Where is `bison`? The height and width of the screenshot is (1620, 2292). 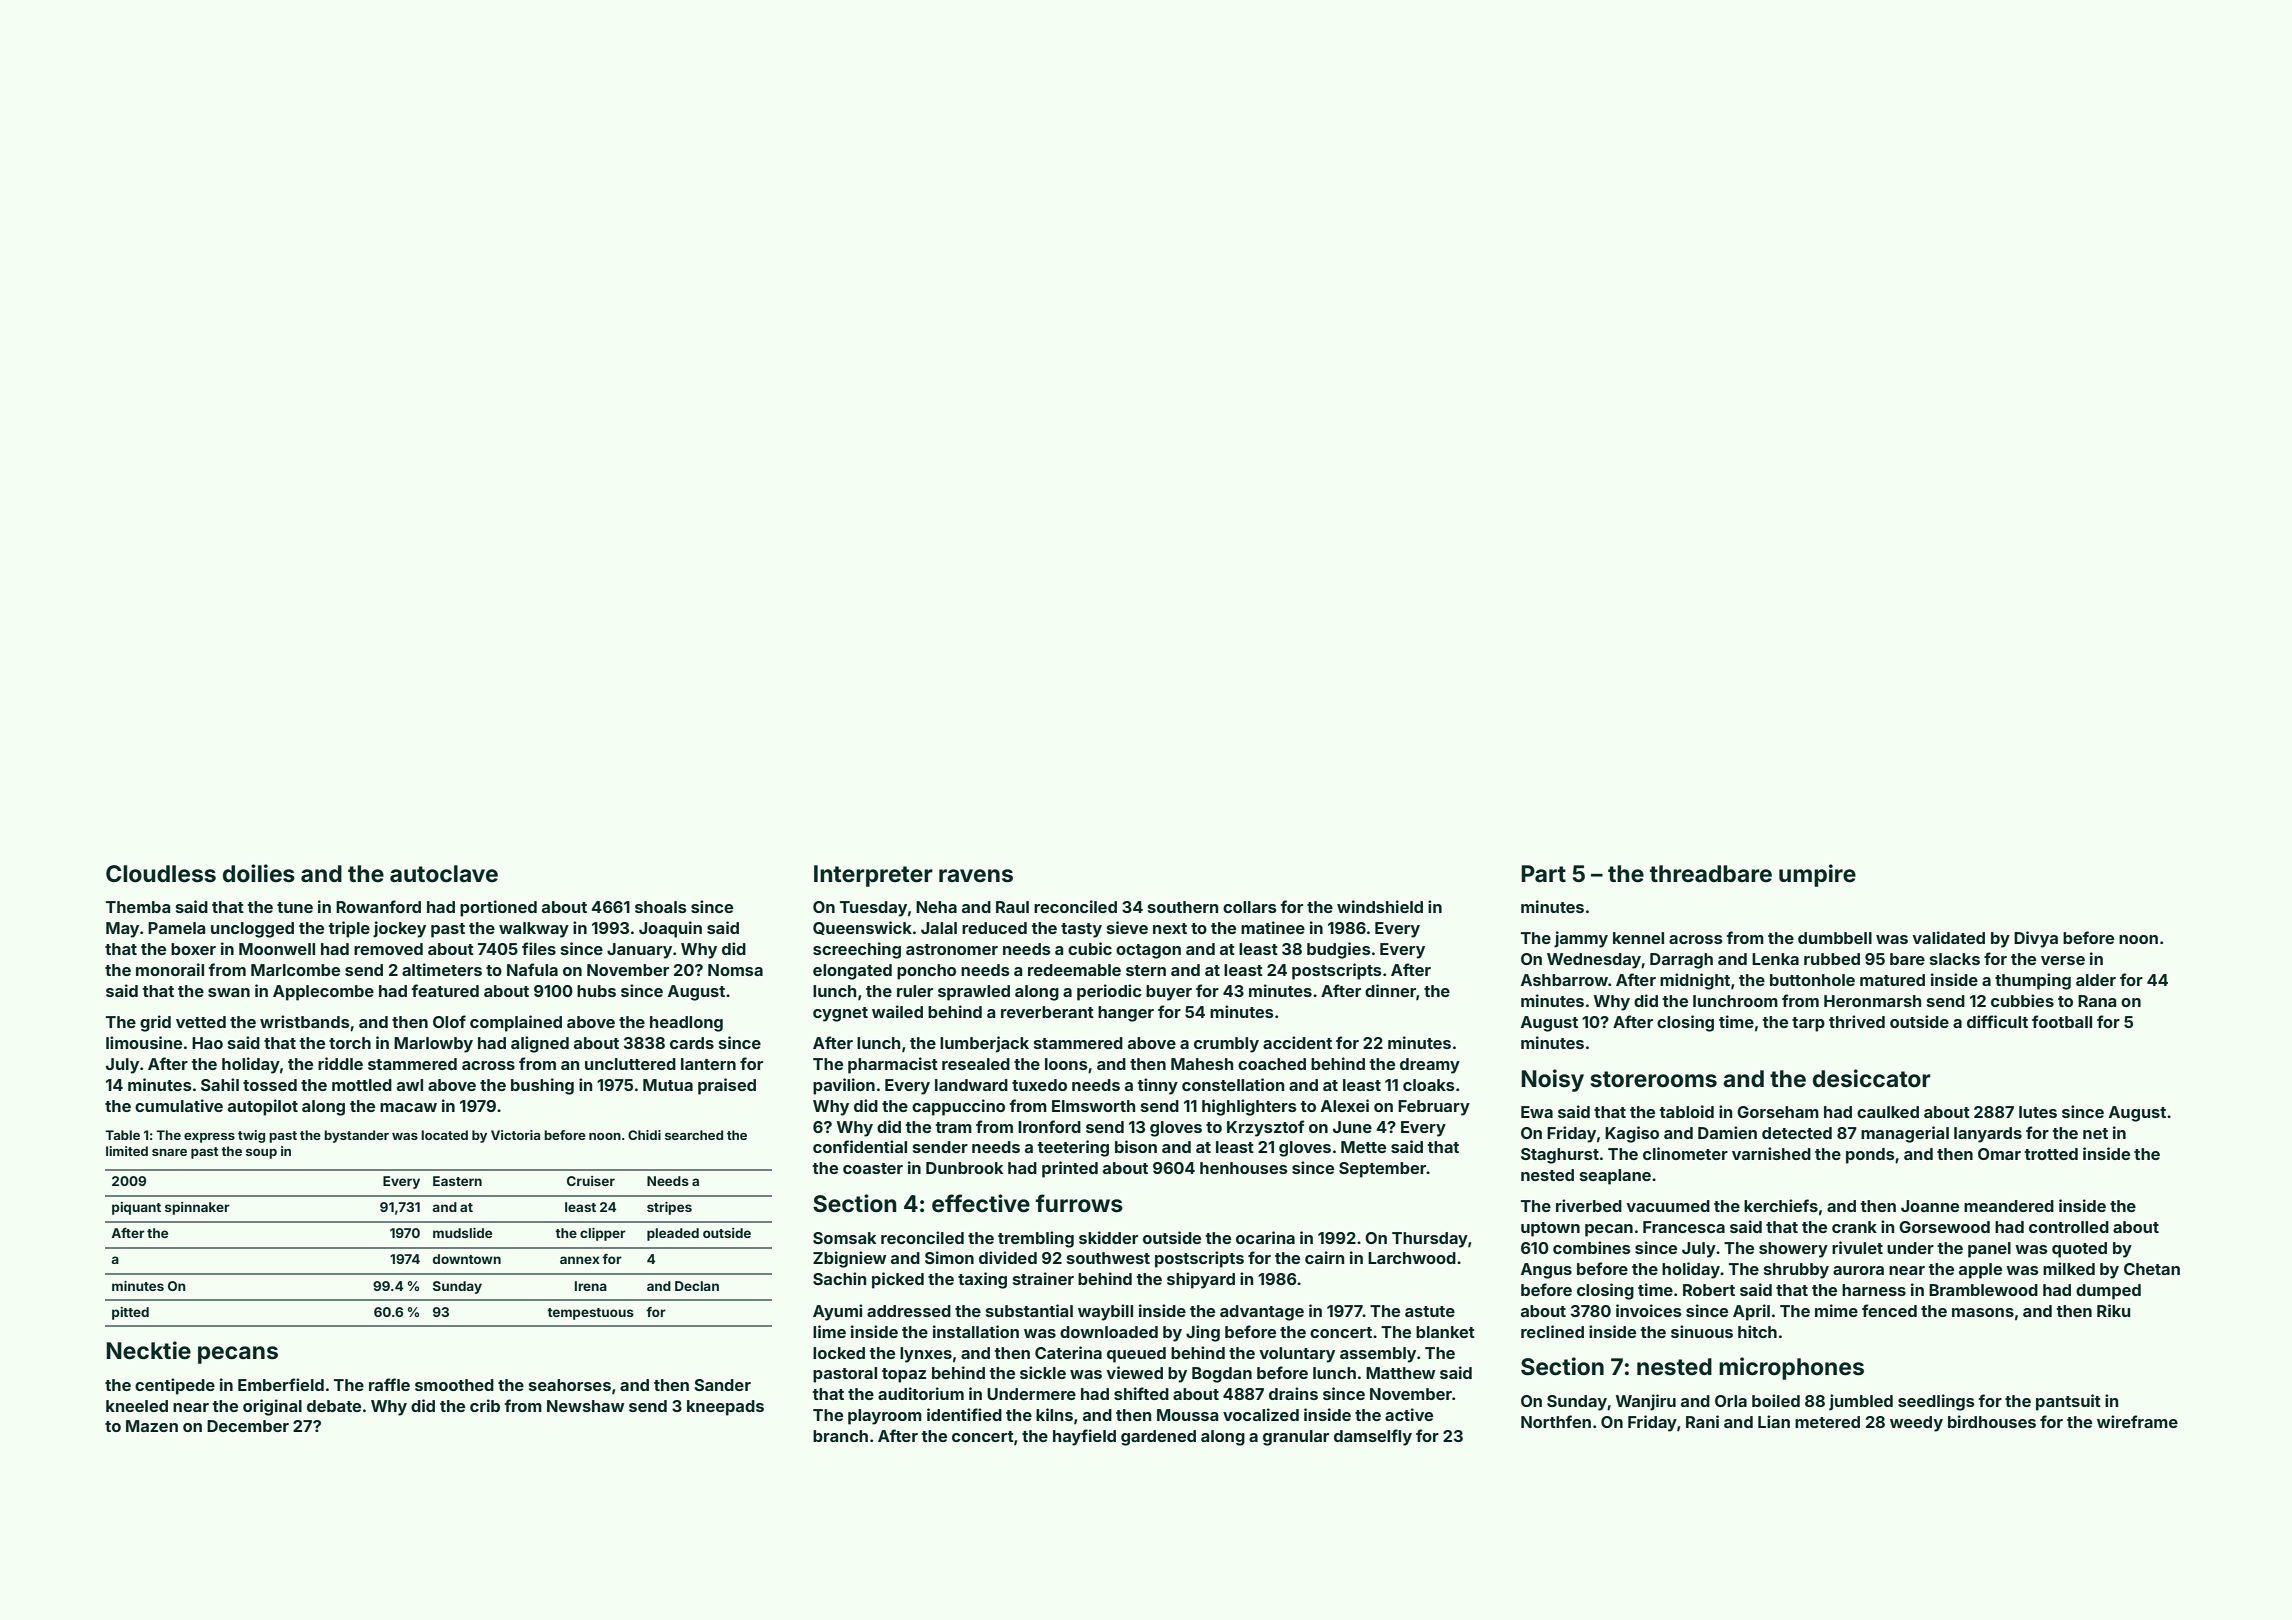 bison is located at coordinates (1136, 1146).
